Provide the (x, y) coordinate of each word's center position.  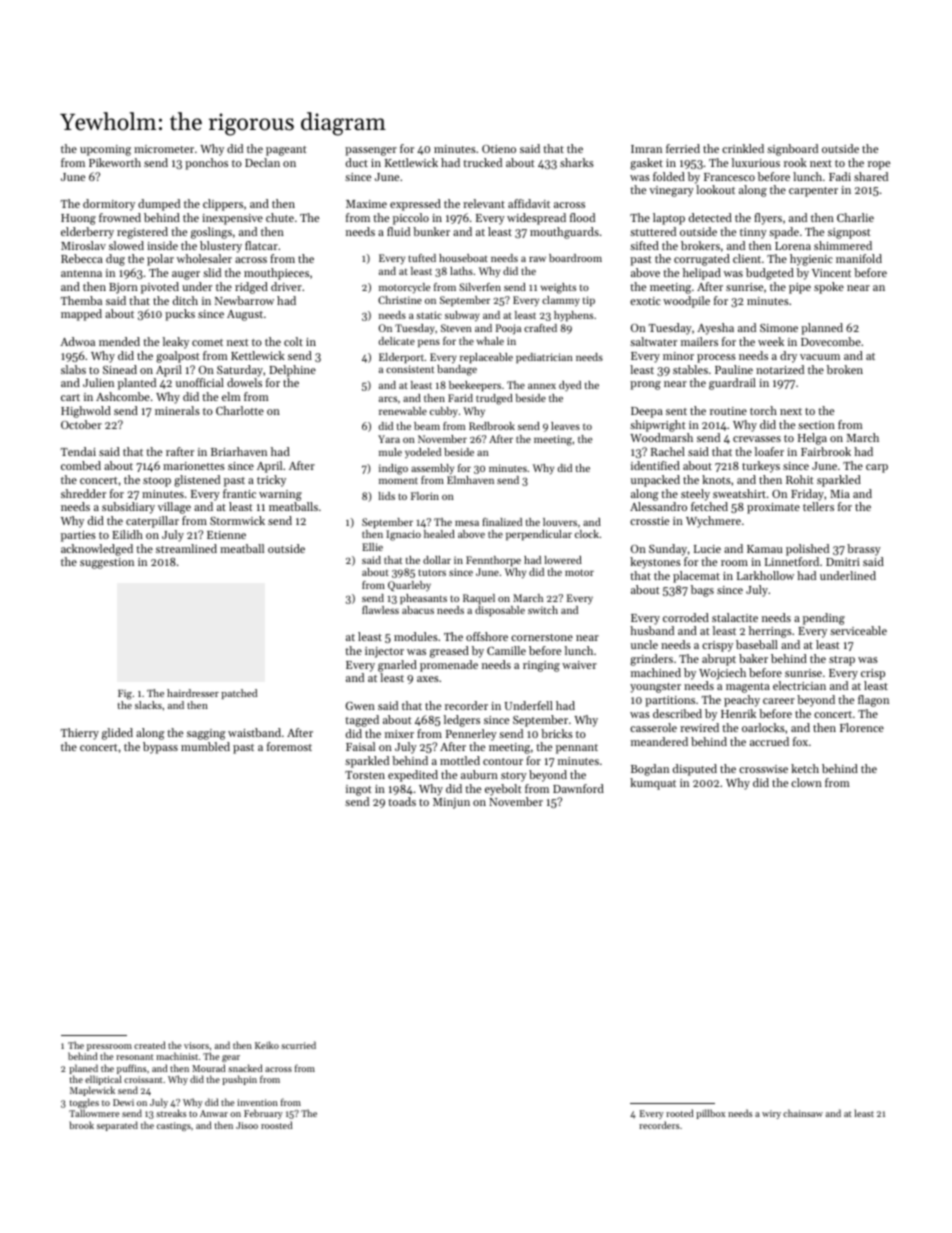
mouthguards (564, 233)
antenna (81, 273)
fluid (398, 231)
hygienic (811, 260)
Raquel (479, 599)
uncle (644, 644)
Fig (125, 695)
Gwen (360, 706)
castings (174, 1126)
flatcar (261, 245)
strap (842, 661)
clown (806, 782)
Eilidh (127, 534)
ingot (359, 790)
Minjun (451, 803)
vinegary (671, 191)
